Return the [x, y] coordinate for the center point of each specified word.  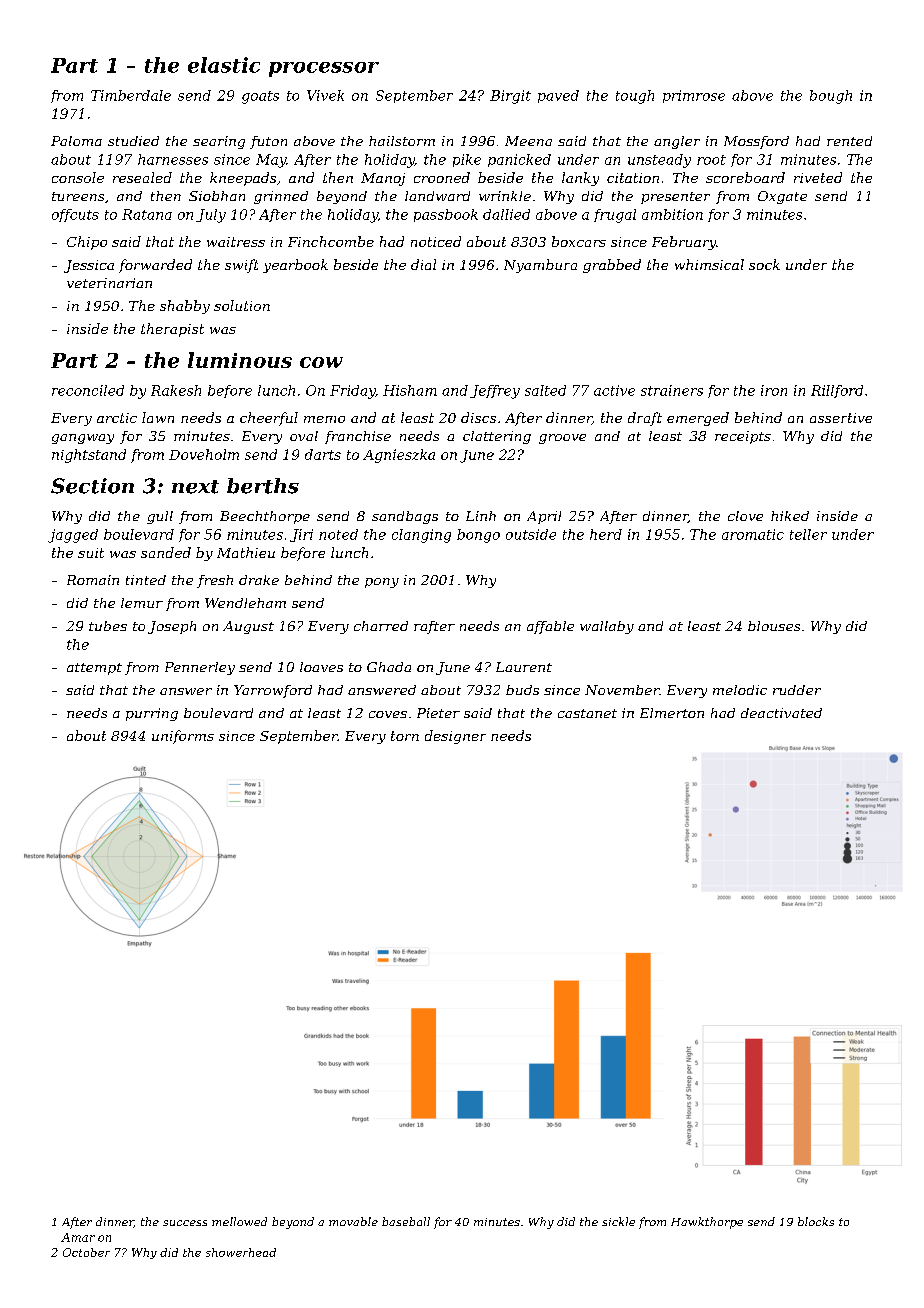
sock [764, 264]
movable [353, 1221]
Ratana [147, 214]
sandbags [405, 517]
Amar [78, 1237]
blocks [816, 1221]
